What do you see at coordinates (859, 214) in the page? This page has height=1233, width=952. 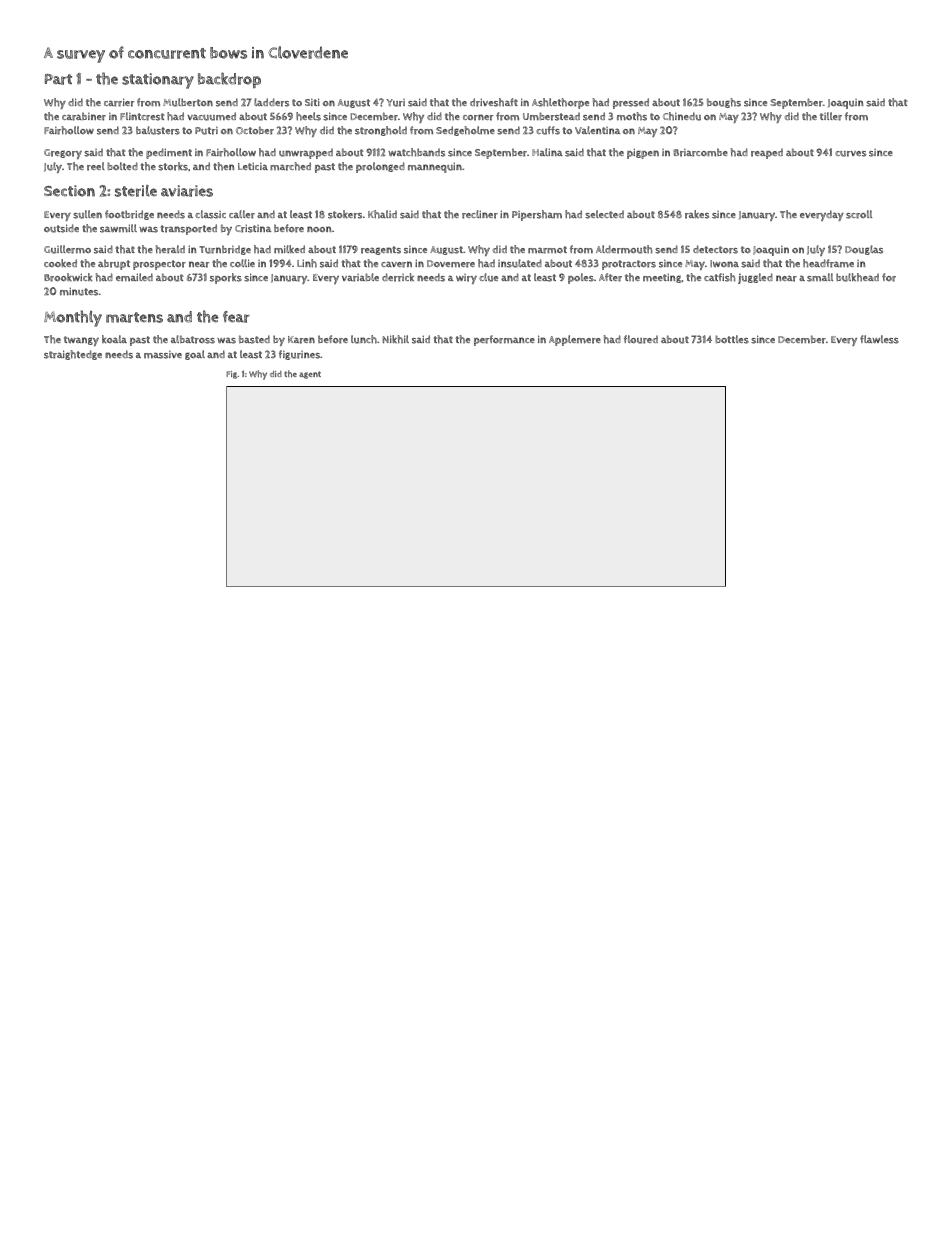 I see `scroll` at bounding box center [859, 214].
